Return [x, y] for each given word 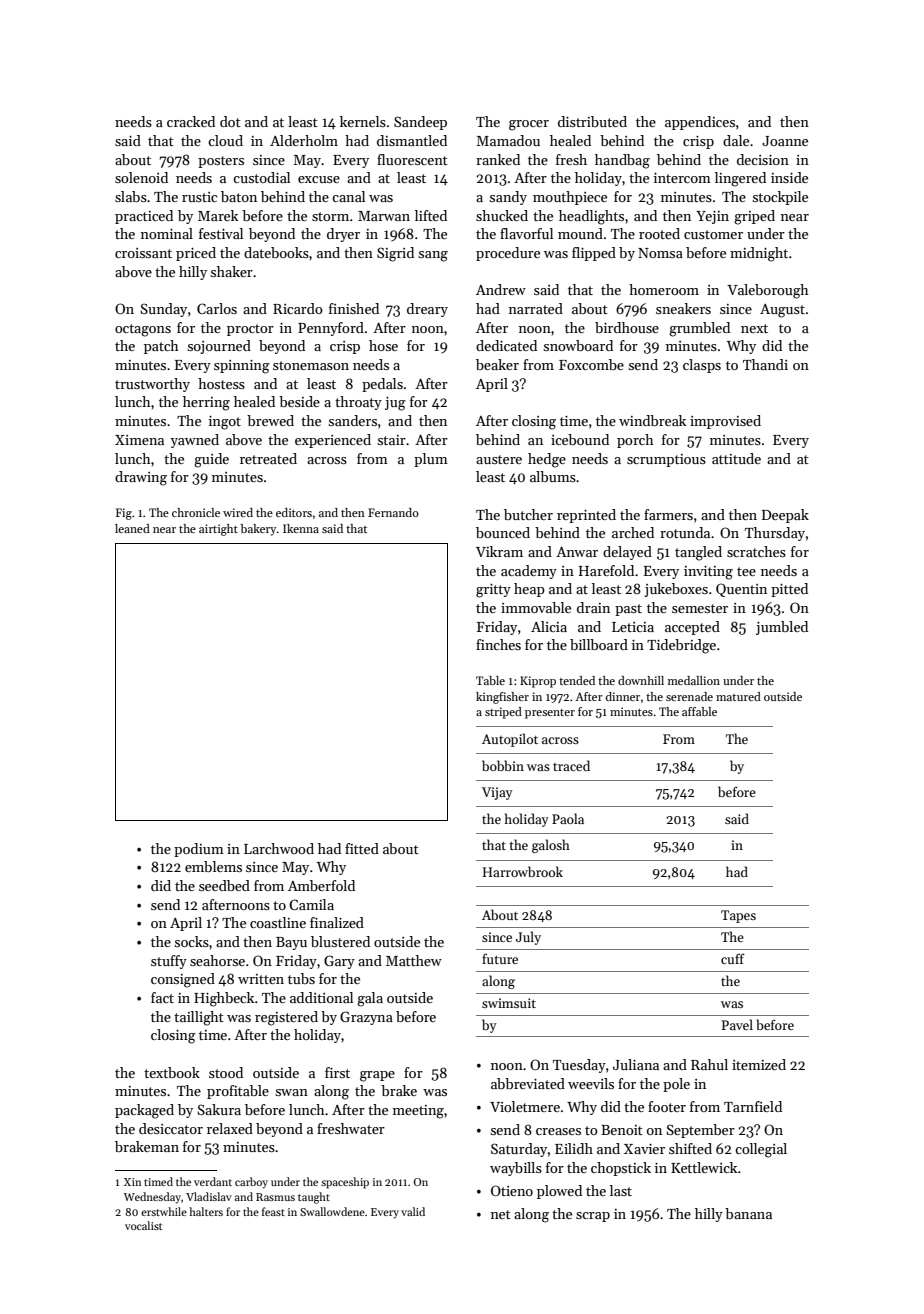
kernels [363, 121]
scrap [593, 1217]
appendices [700, 123]
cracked [191, 121]
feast [273, 1211]
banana [748, 1213]
